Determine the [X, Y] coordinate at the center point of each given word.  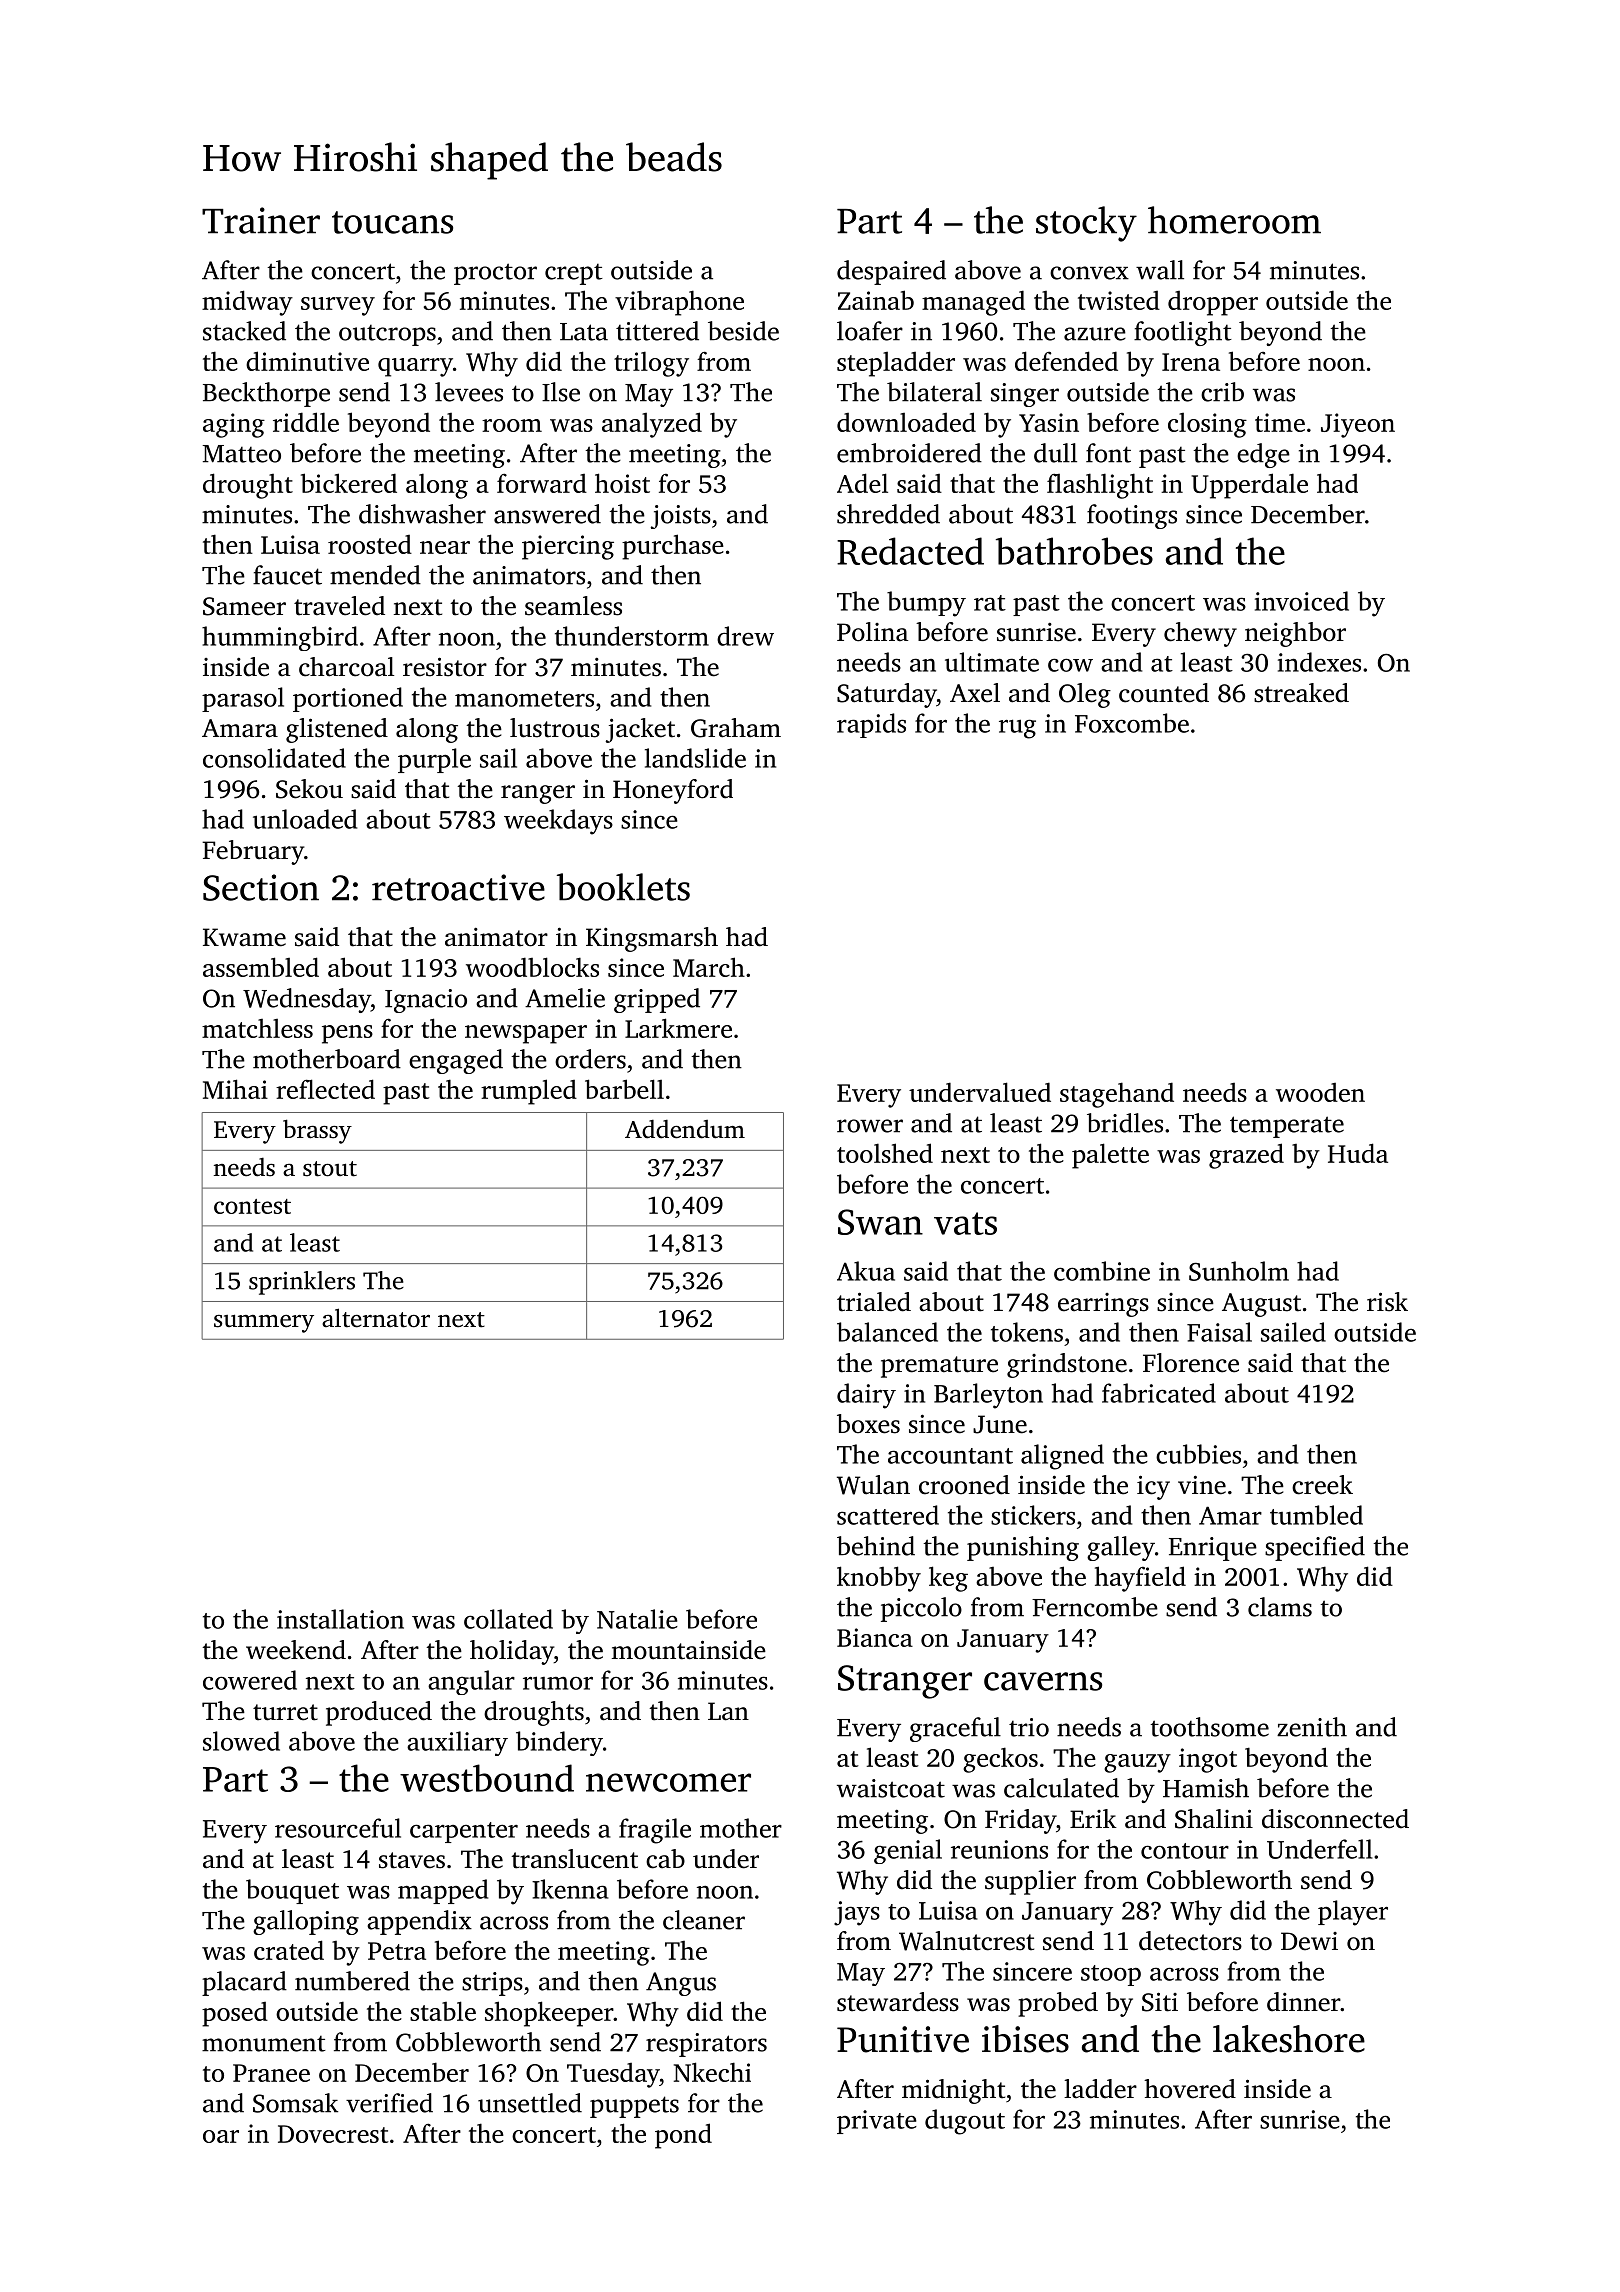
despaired [891, 272]
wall [1160, 270]
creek [1322, 1485]
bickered [349, 483]
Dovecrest [333, 2134]
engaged [456, 1061]
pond [683, 2136]
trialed [874, 1302]
